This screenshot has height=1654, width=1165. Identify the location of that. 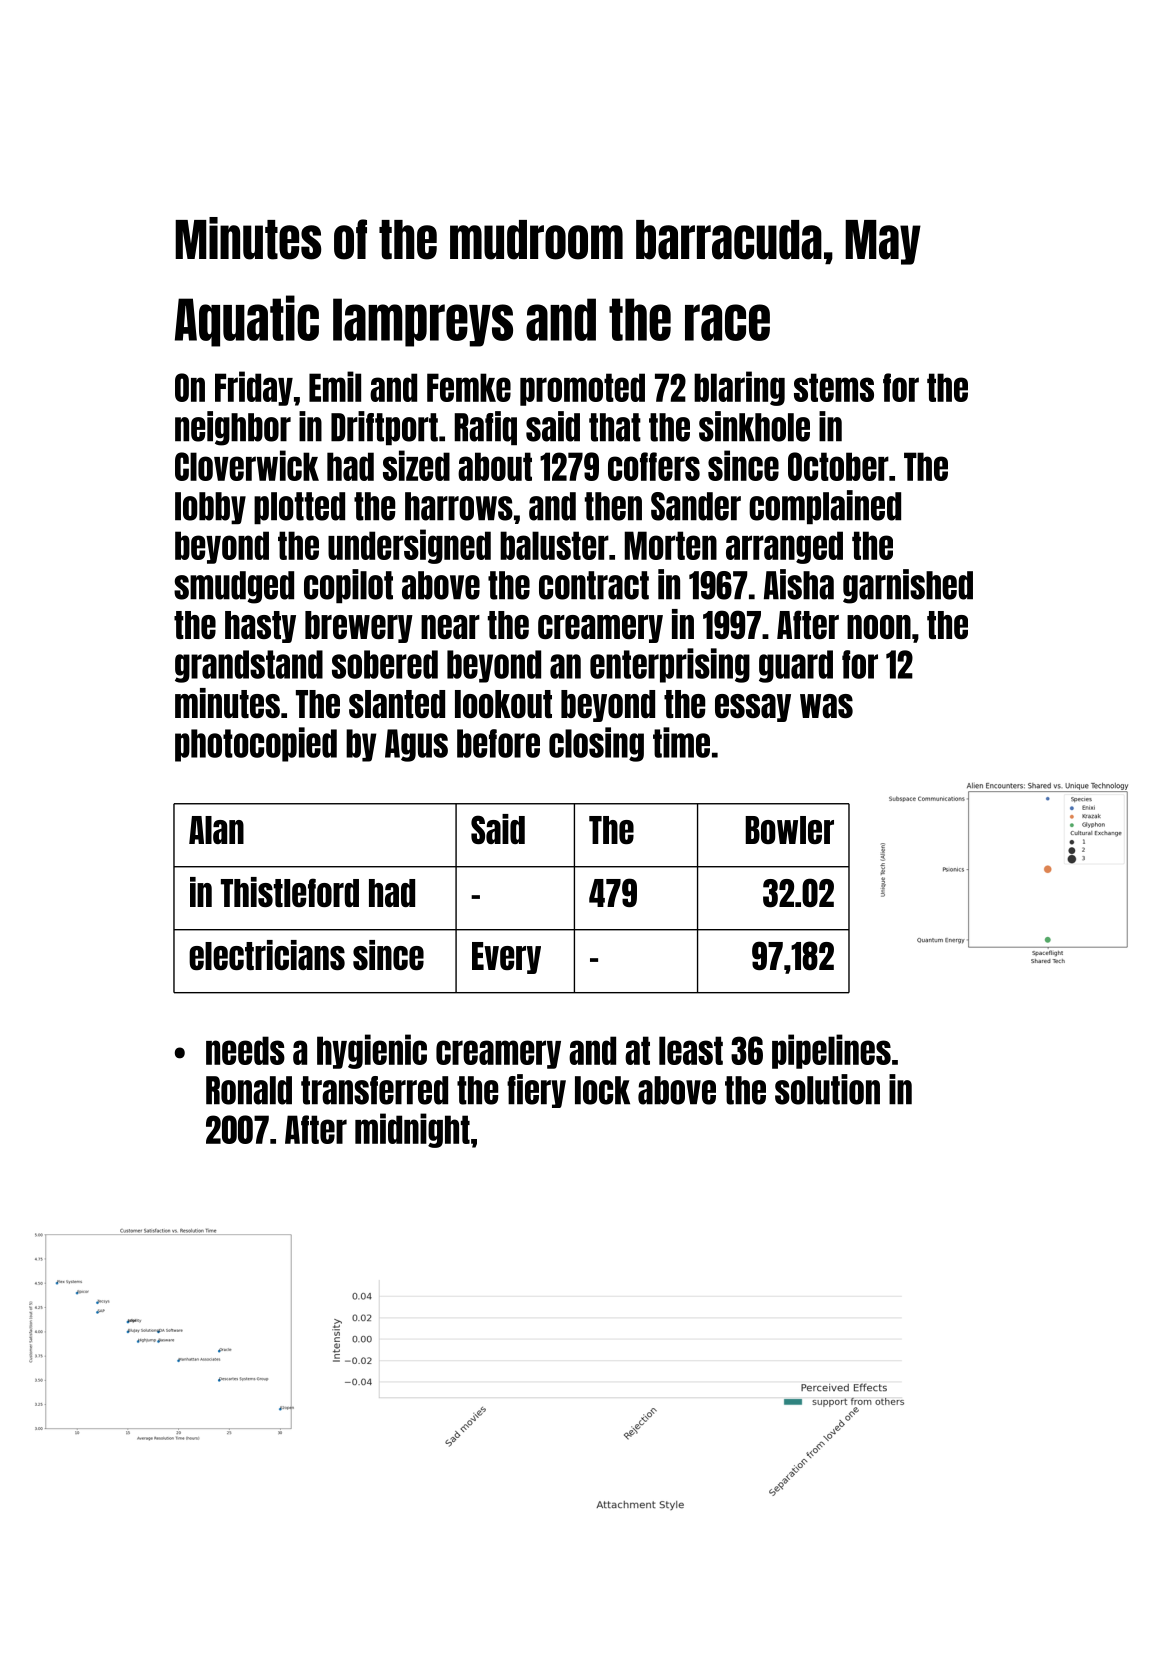
(615, 427).
